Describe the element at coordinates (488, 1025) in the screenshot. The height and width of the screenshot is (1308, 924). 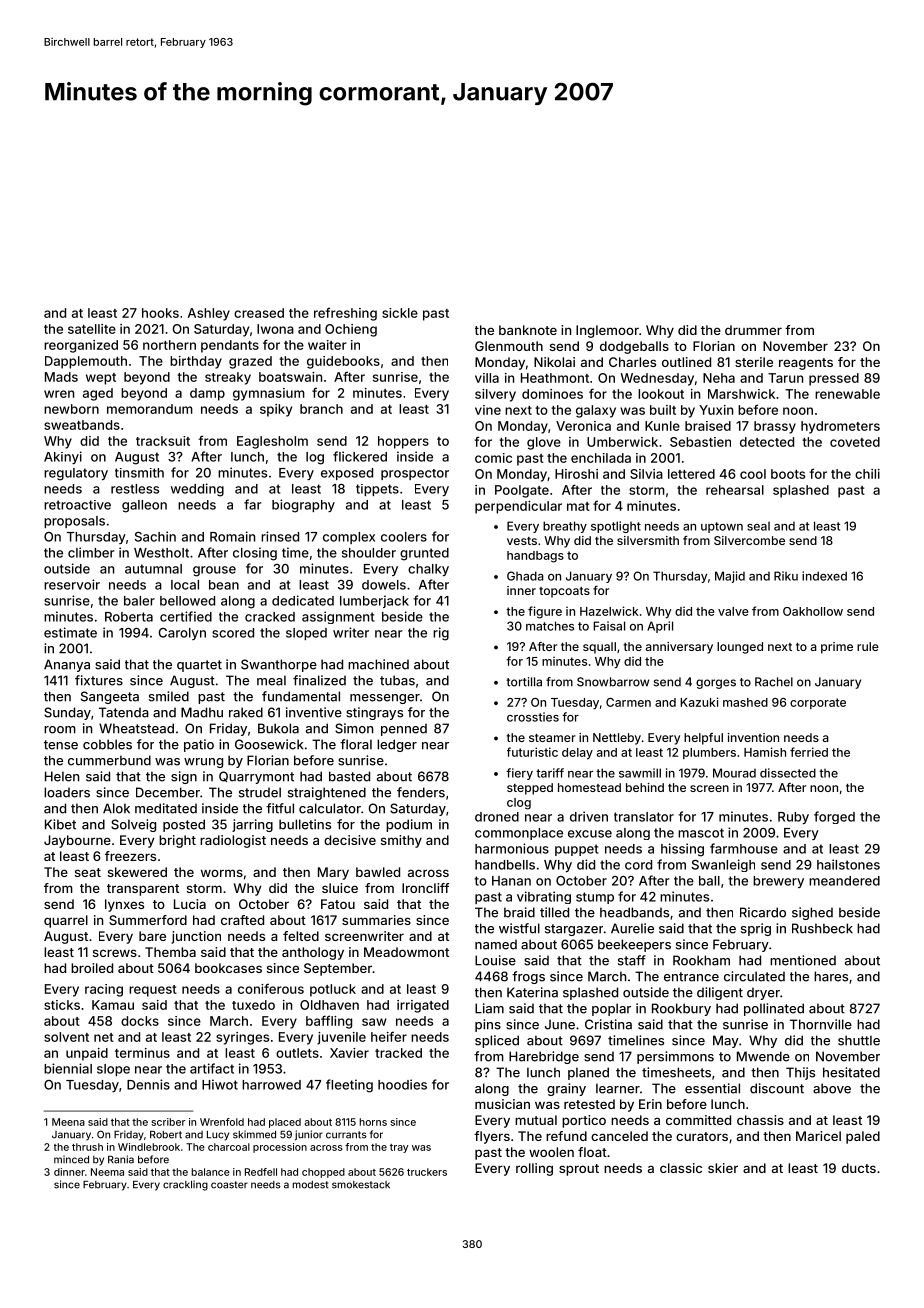
I see `pins` at that location.
